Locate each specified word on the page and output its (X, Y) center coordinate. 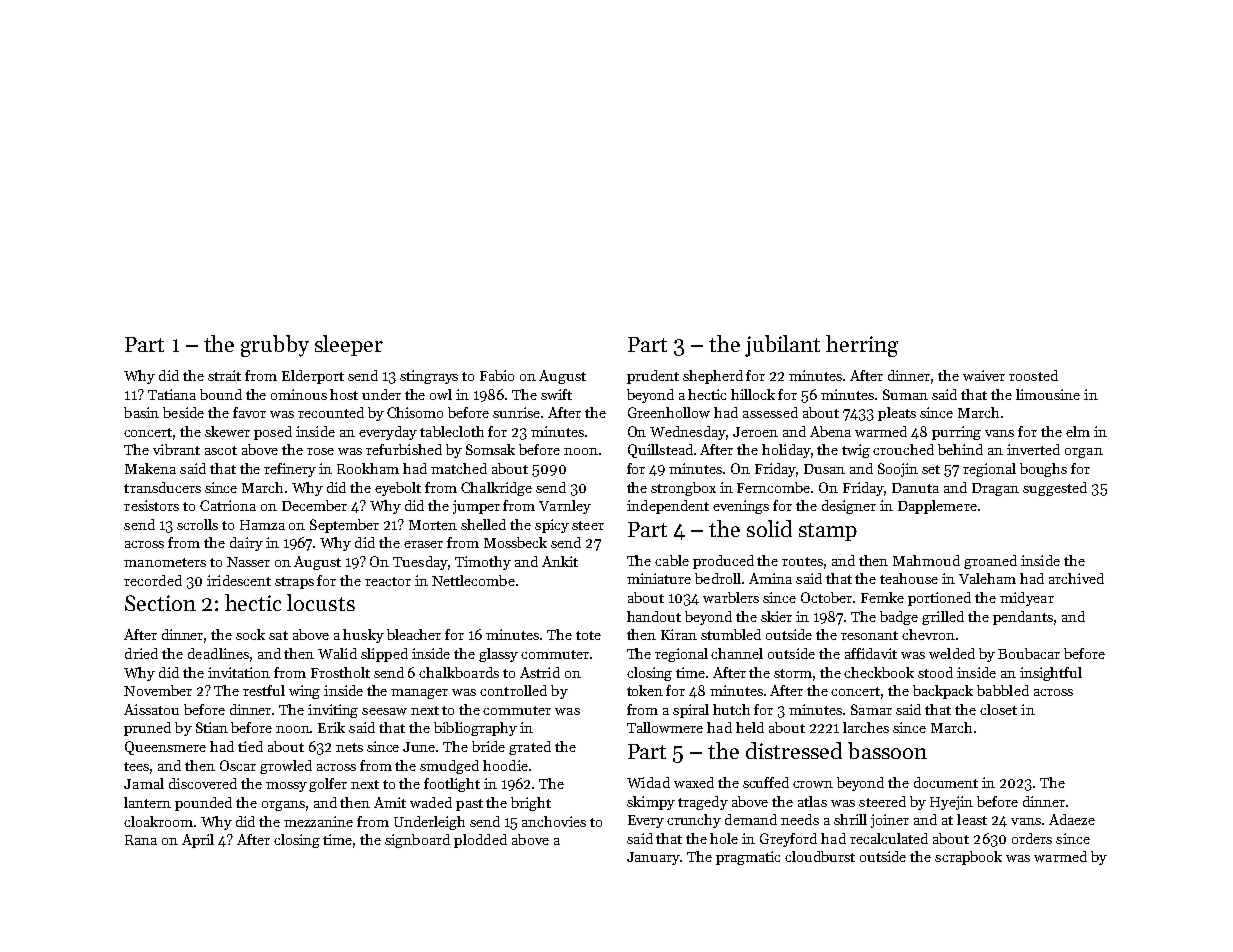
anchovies (554, 821)
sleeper (349, 345)
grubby (275, 346)
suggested (1055, 489)
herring (862, 346)
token (645, 690)
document (946, 782)
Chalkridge (496, 489)
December (314, 505)
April (198, 841)
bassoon (887, 750)
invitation (239, 672)
